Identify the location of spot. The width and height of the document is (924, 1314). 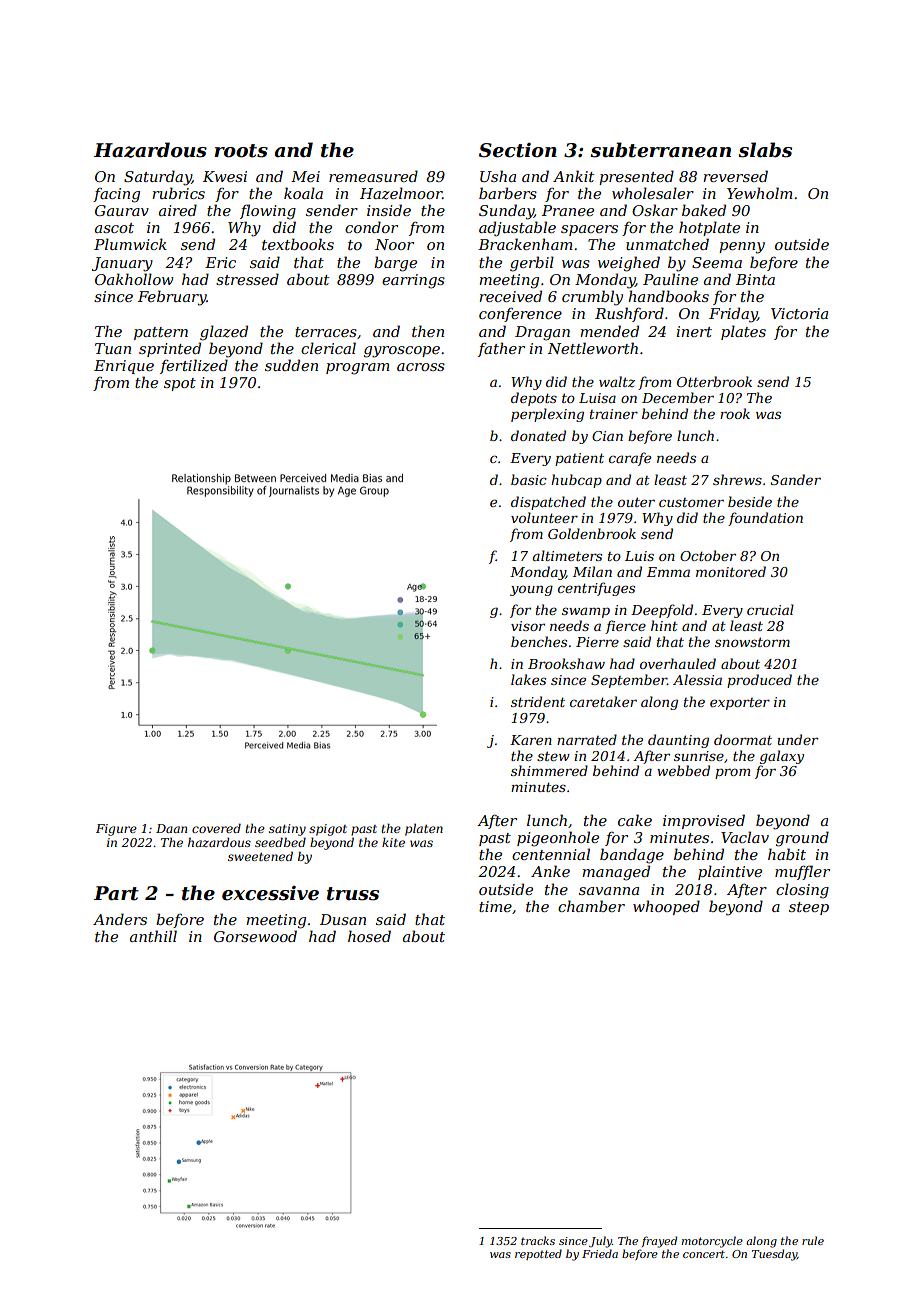
(180, 384).
